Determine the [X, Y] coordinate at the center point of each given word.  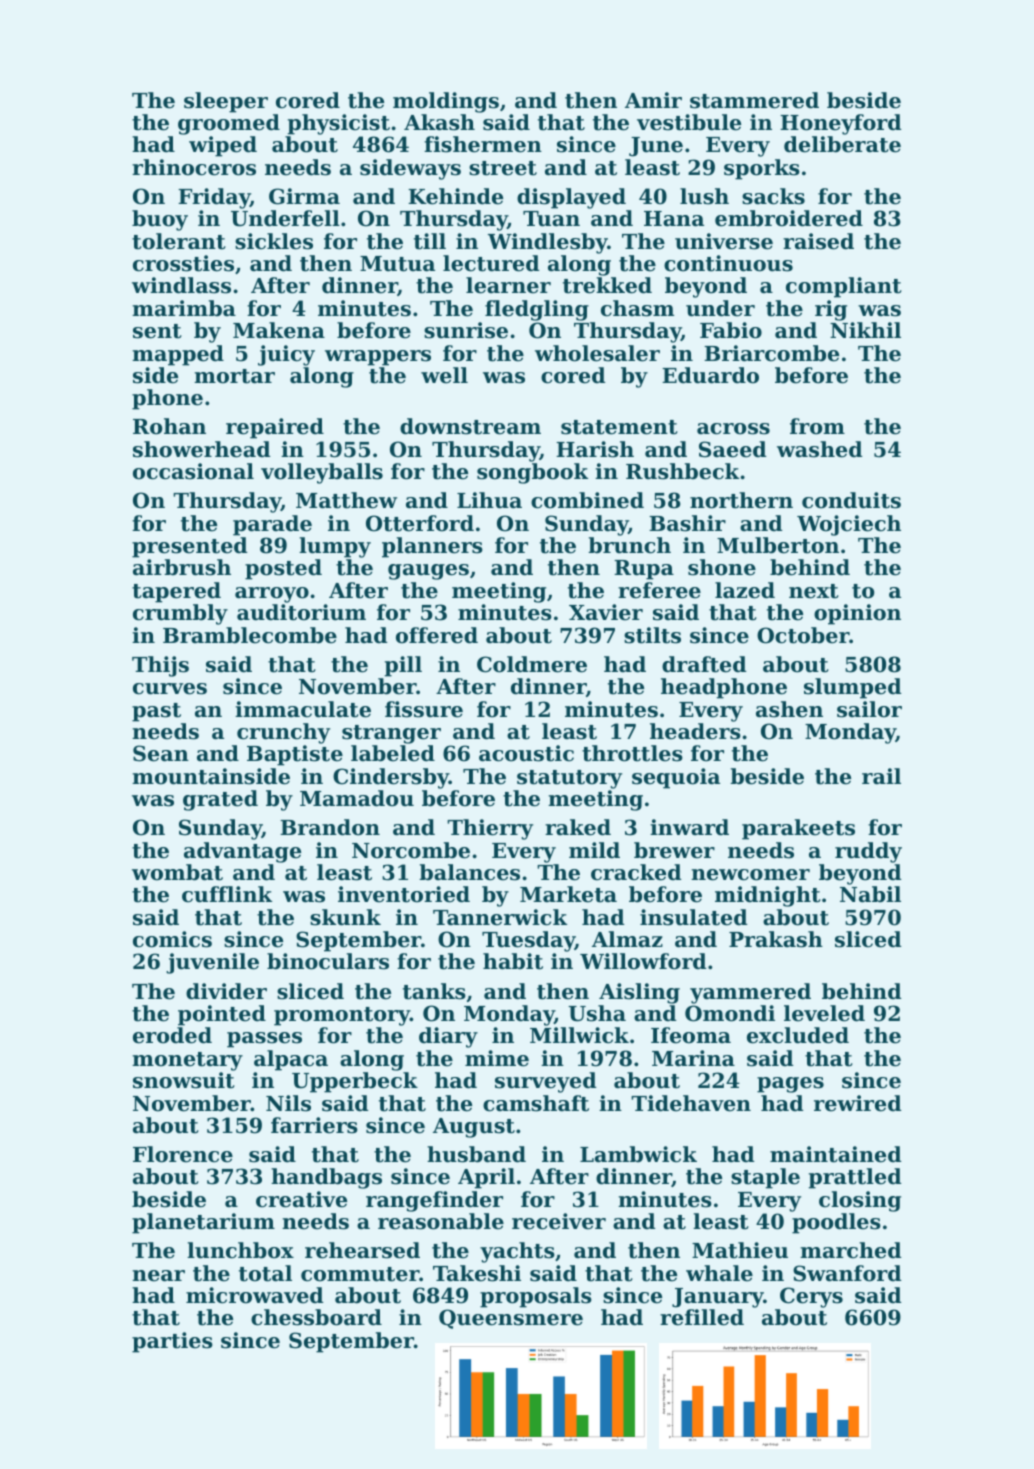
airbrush [182, 567]
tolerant [179, 241]
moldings [446, 102]
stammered [754, 100]
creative [301, 1199]
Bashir [687, 523]
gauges [428, 572]
